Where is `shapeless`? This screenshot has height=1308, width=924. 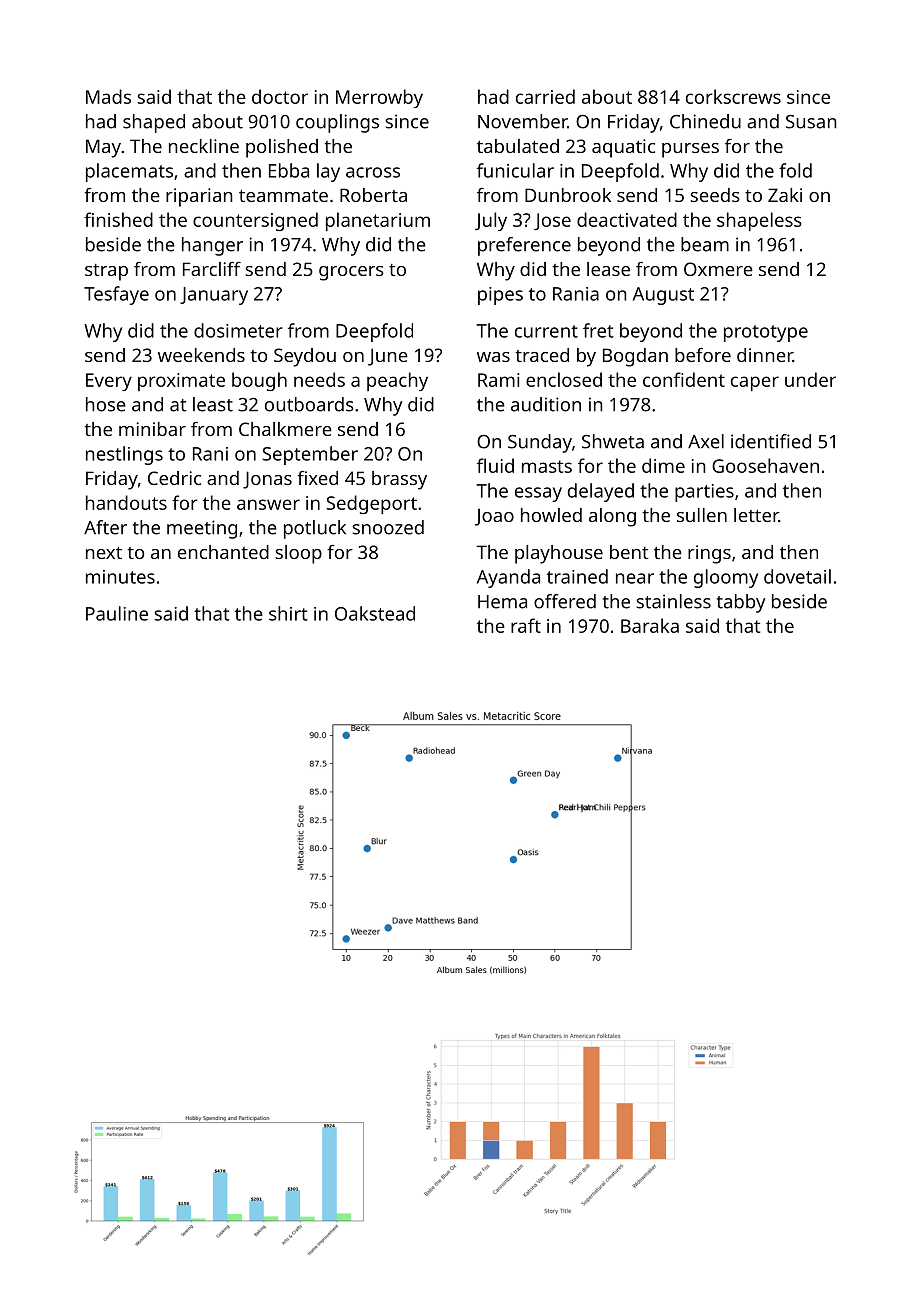 shapeless is located at coordinates (759, 221).
